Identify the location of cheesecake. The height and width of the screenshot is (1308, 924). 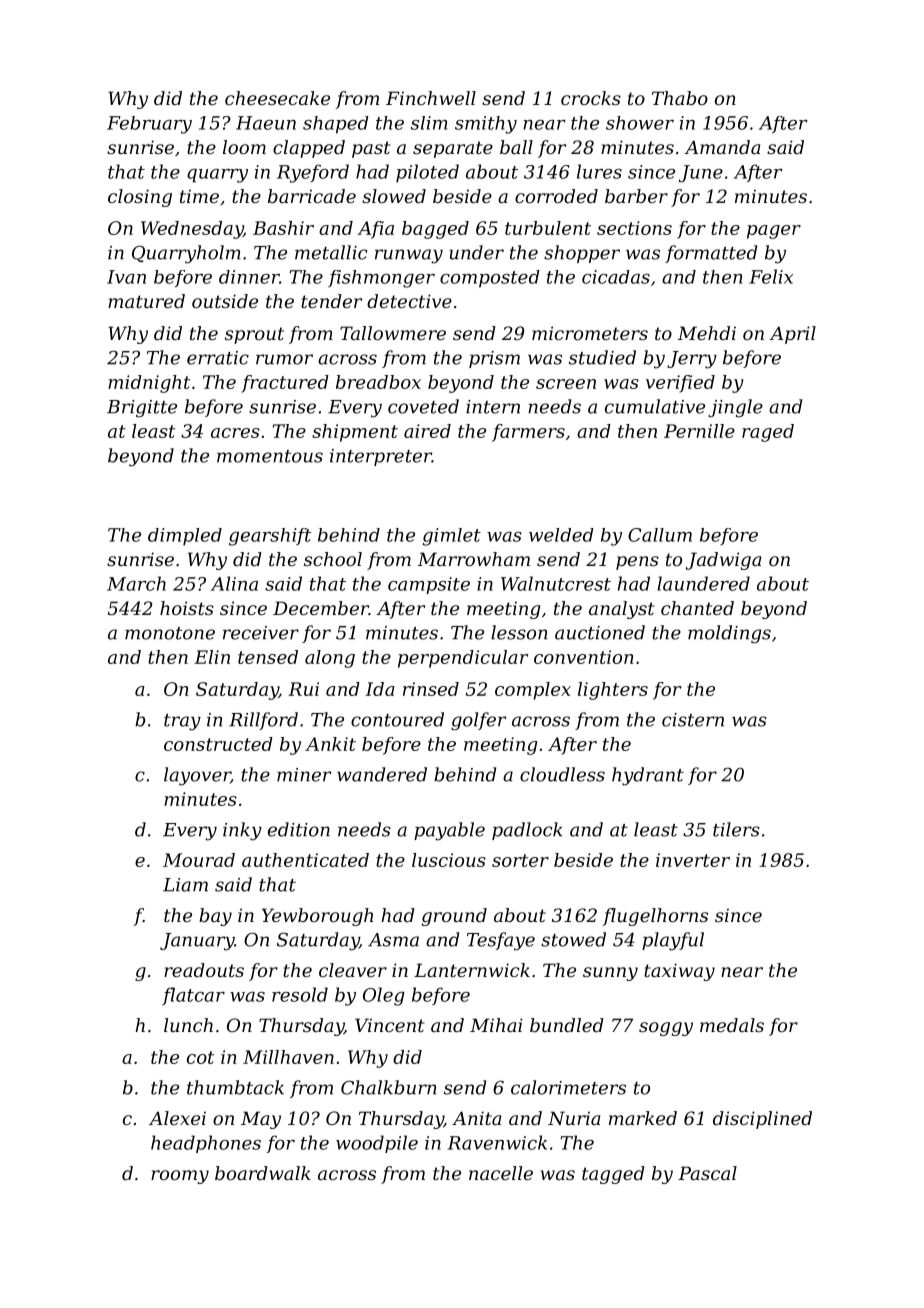
(277, 98).
